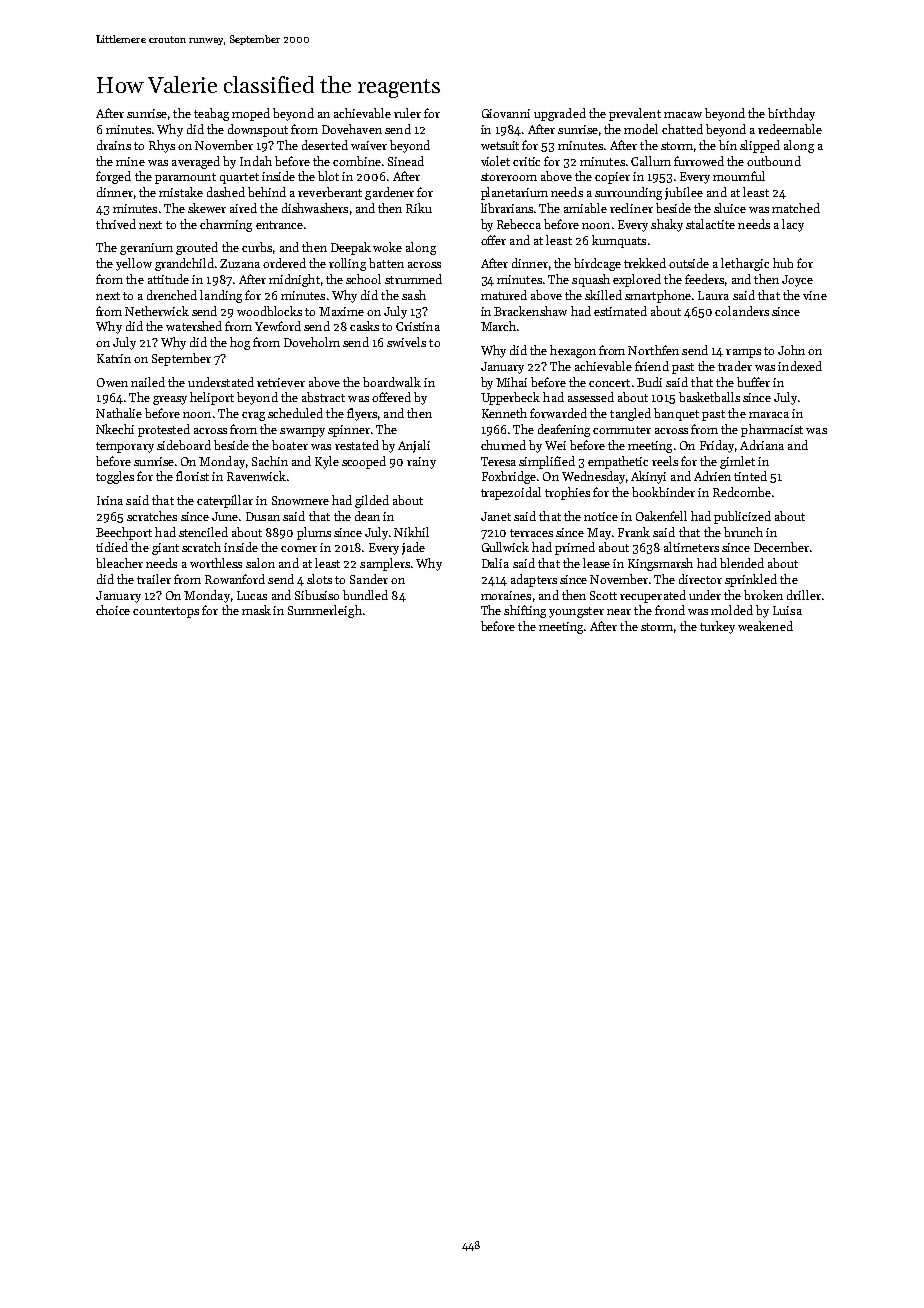  I want to click on choice, so click(113, 610).
